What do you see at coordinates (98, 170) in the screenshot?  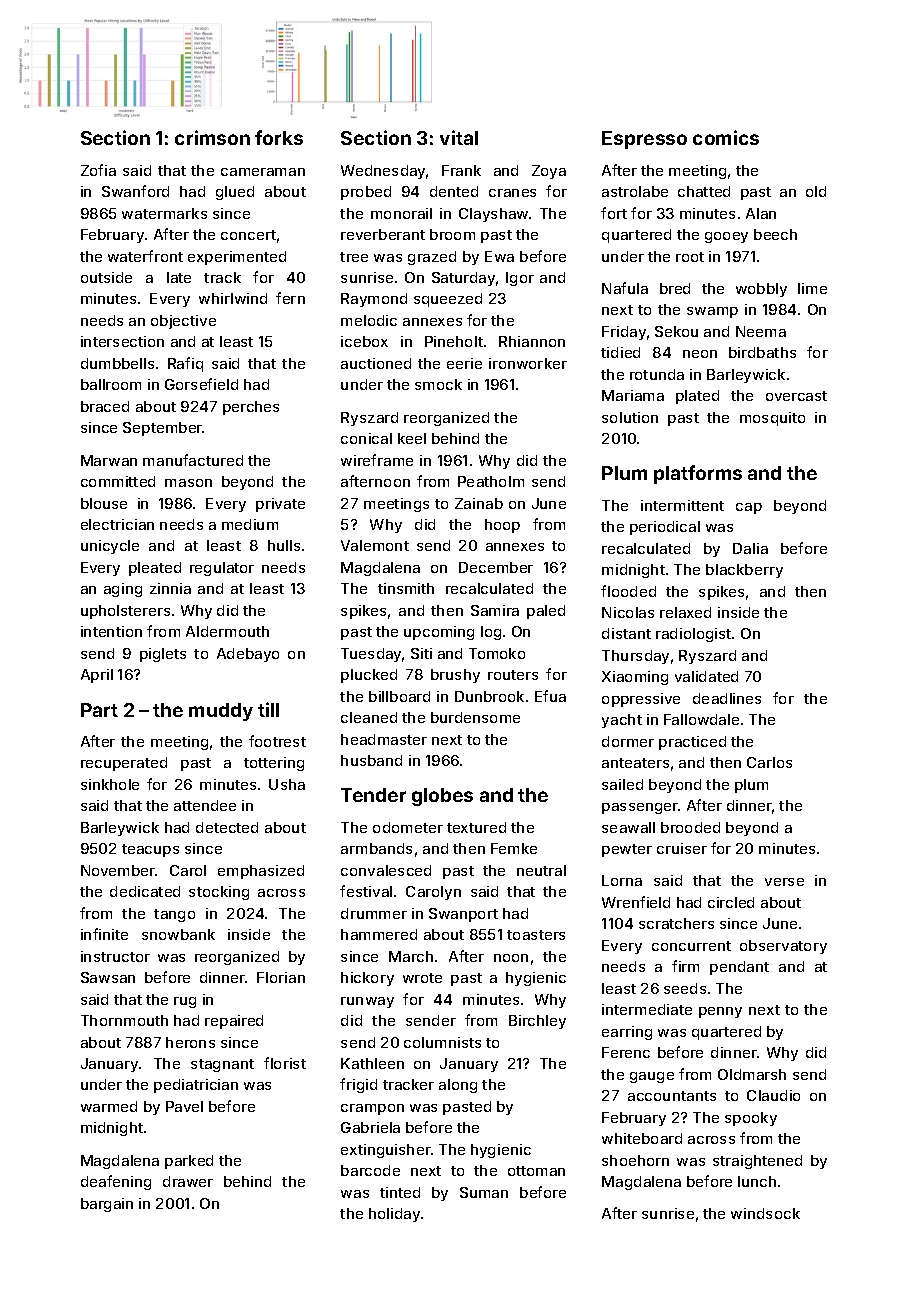 I see `Zofia` at bounding box center [98, 170].
